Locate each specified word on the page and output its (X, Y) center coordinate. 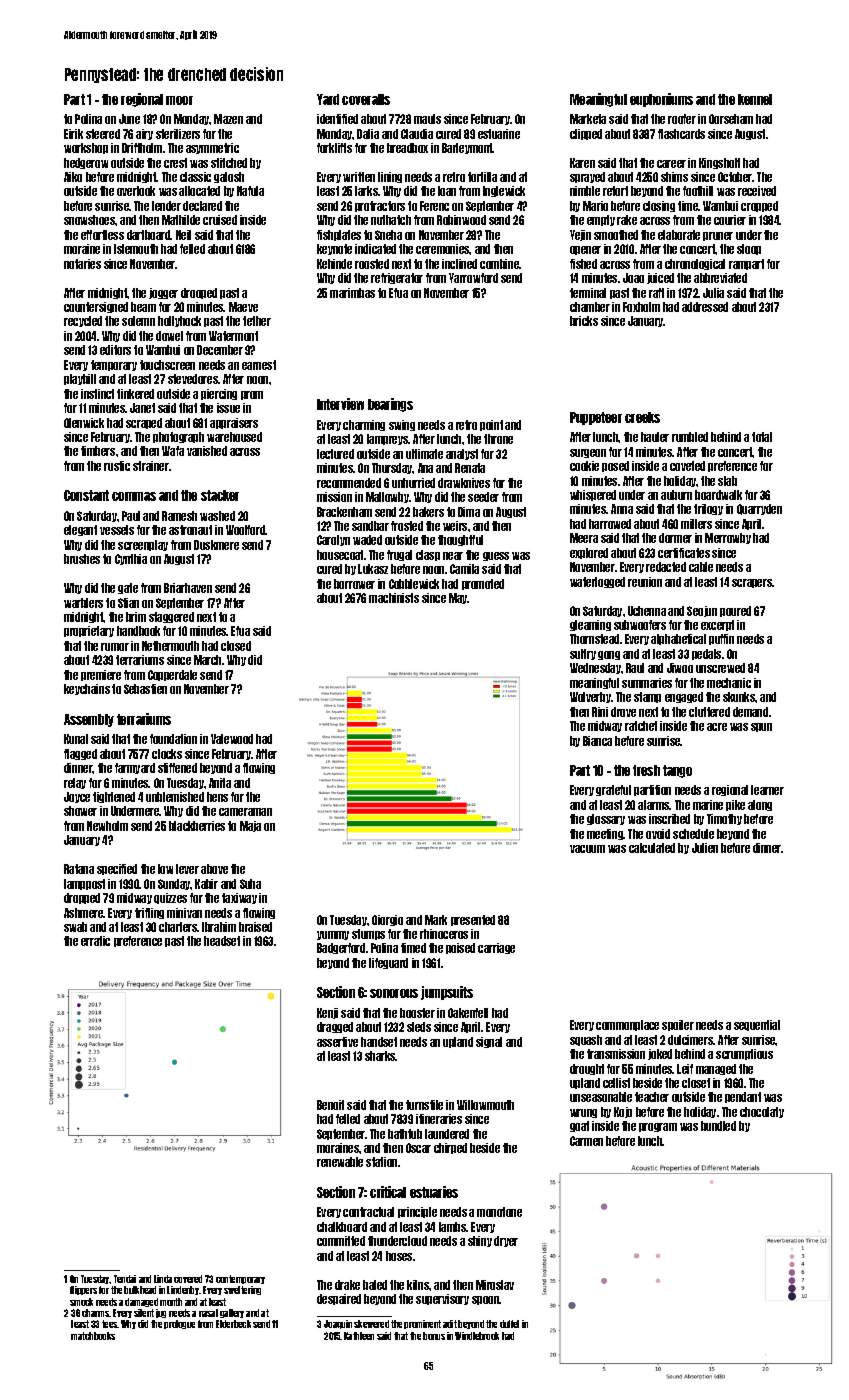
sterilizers (178, 134)
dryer (506, 1241)
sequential (757, 1025)
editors (115, 350)
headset (222, 941)
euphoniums (661, 100)
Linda (163, 1279)
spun (761, 727)
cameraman (245, 812)
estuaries (434, 1192)
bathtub (405, 1134)
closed (236, 646)
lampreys (388, 439)
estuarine (499, 134)
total (762, 437)
